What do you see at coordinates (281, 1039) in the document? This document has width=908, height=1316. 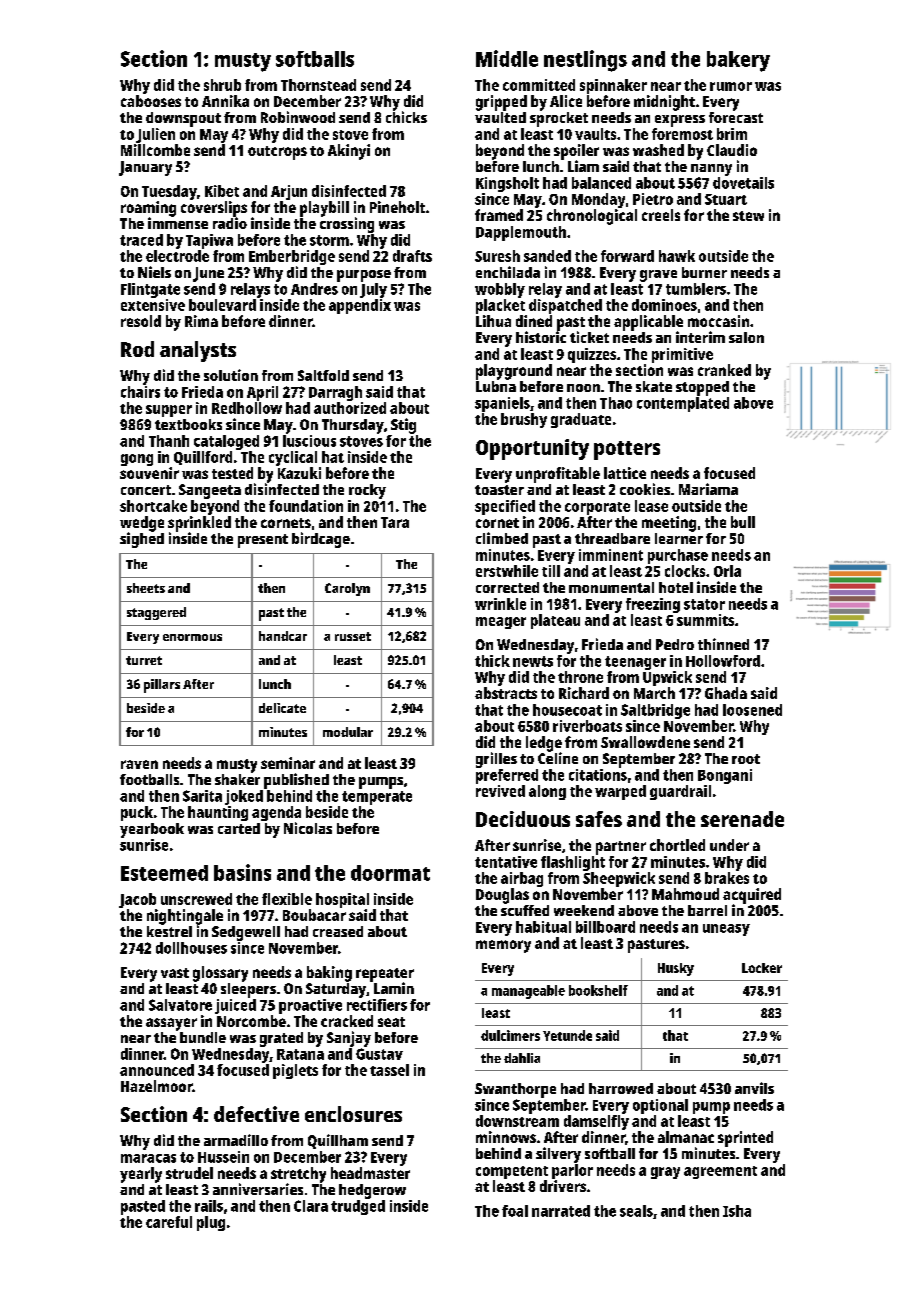 I see `grated` at bounding box center [281, 1039].
